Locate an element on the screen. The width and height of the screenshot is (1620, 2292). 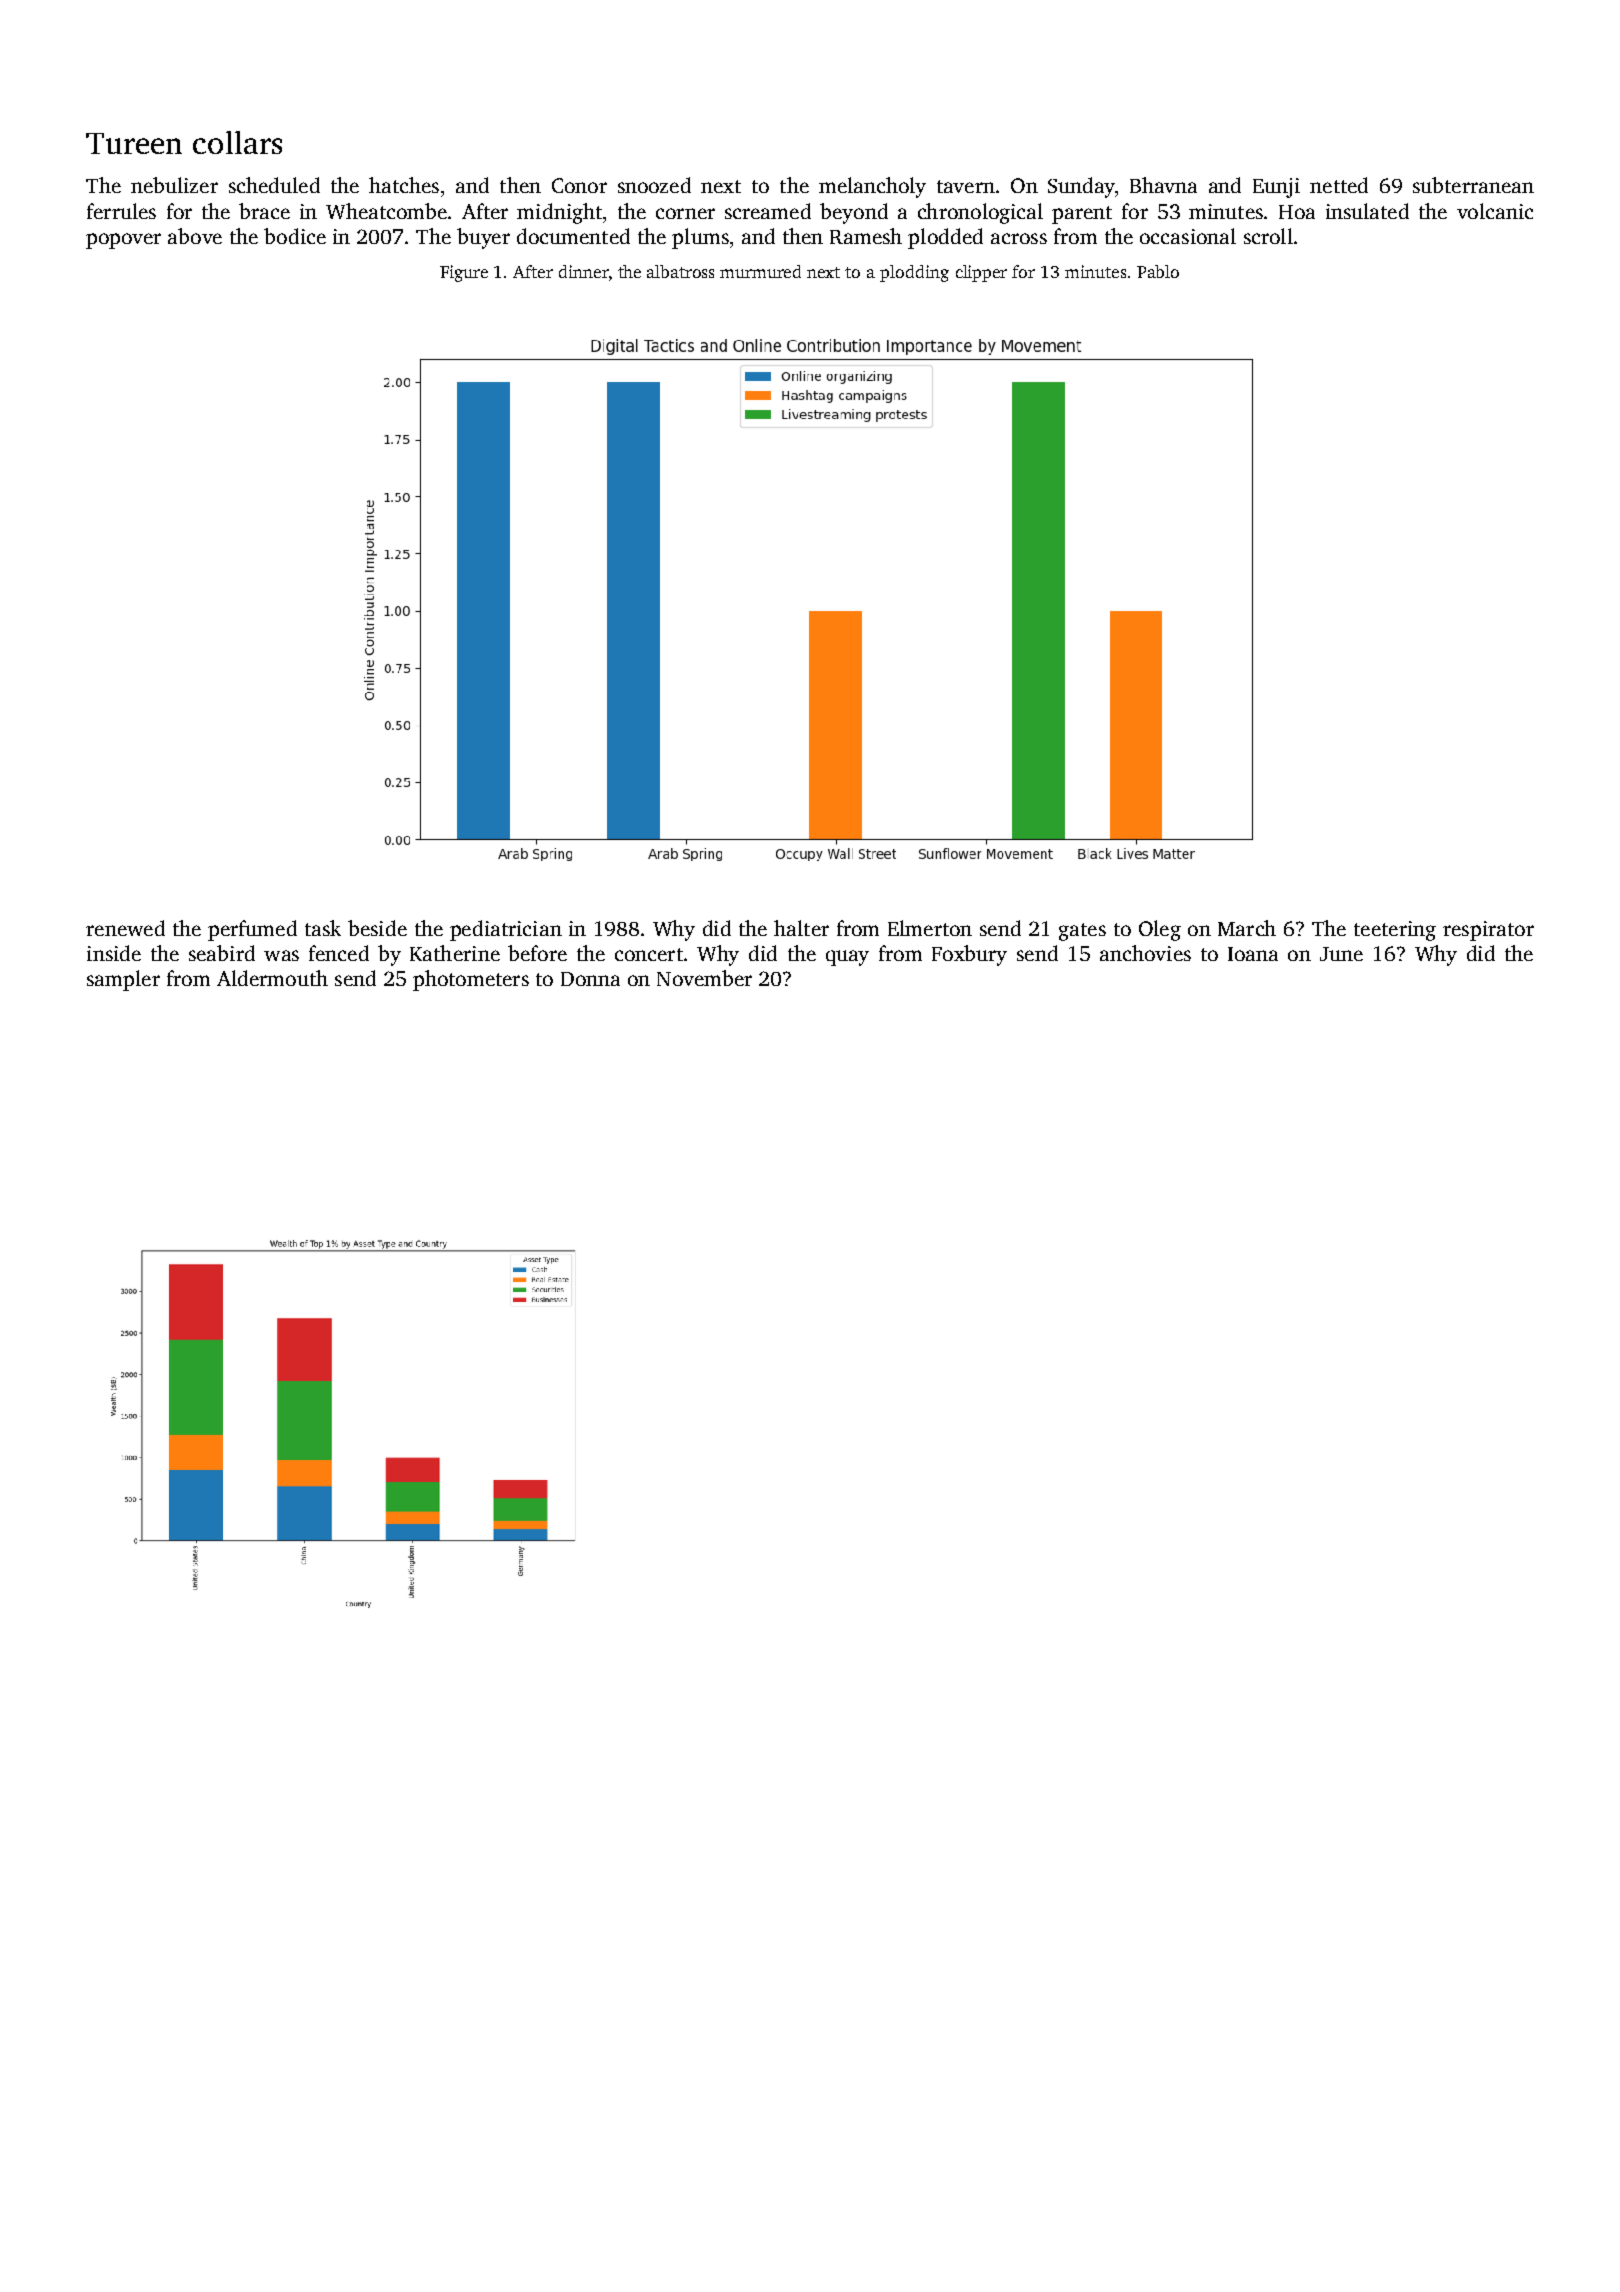
teetering is located at coordinates (1395, 931).
